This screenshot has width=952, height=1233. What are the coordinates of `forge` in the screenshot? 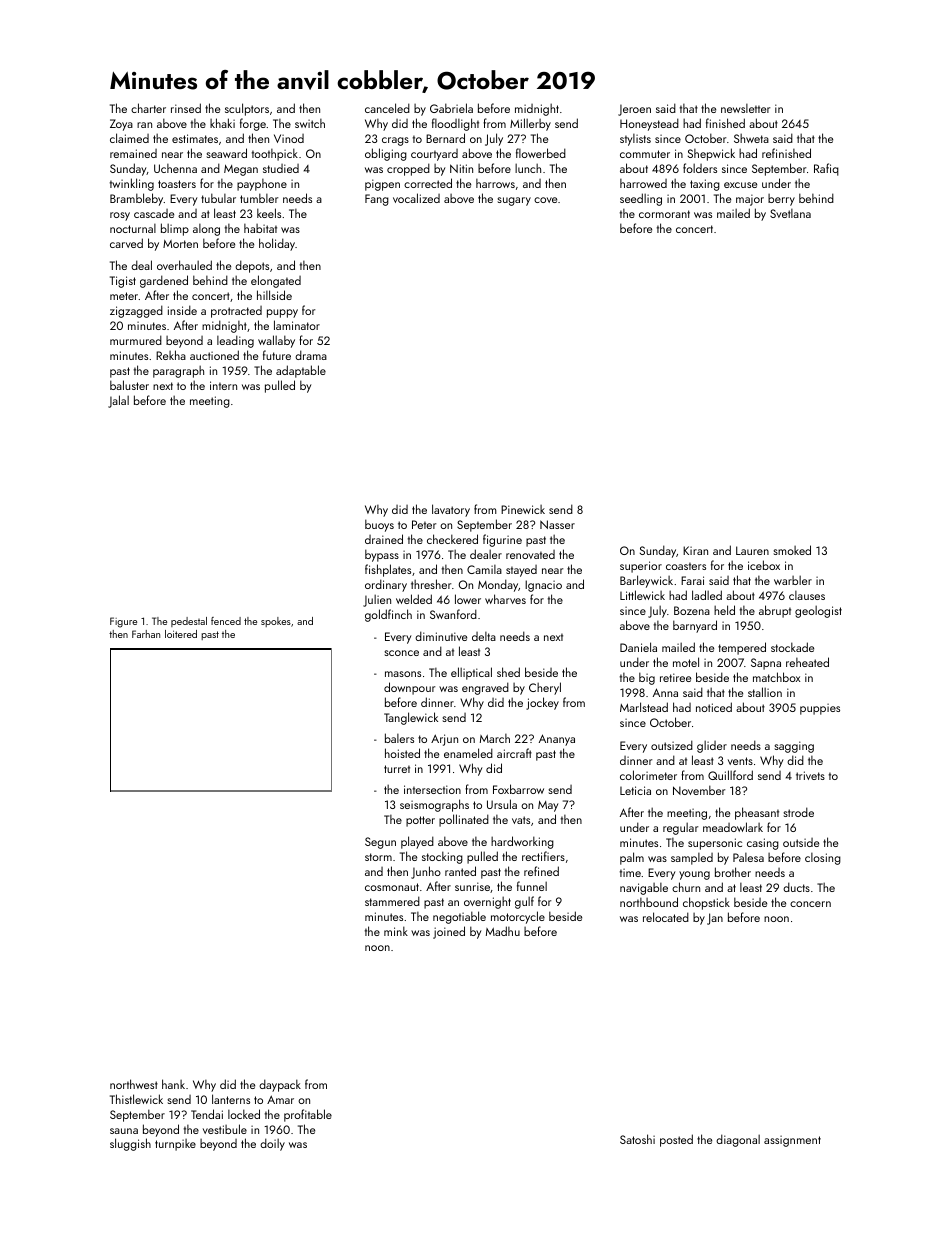 It's located at (253, 124).
